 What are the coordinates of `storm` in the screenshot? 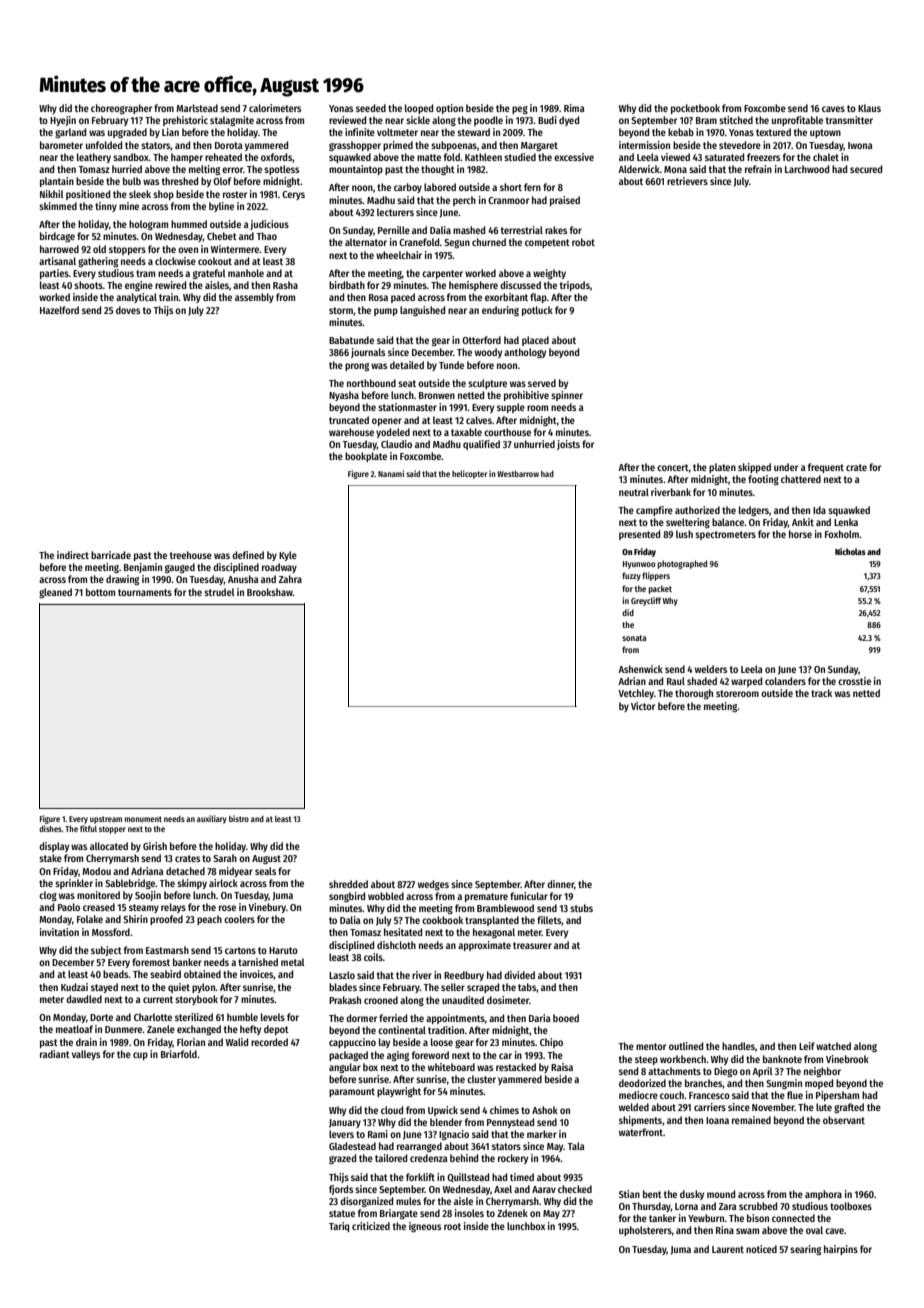 It's located at (341, 310).
